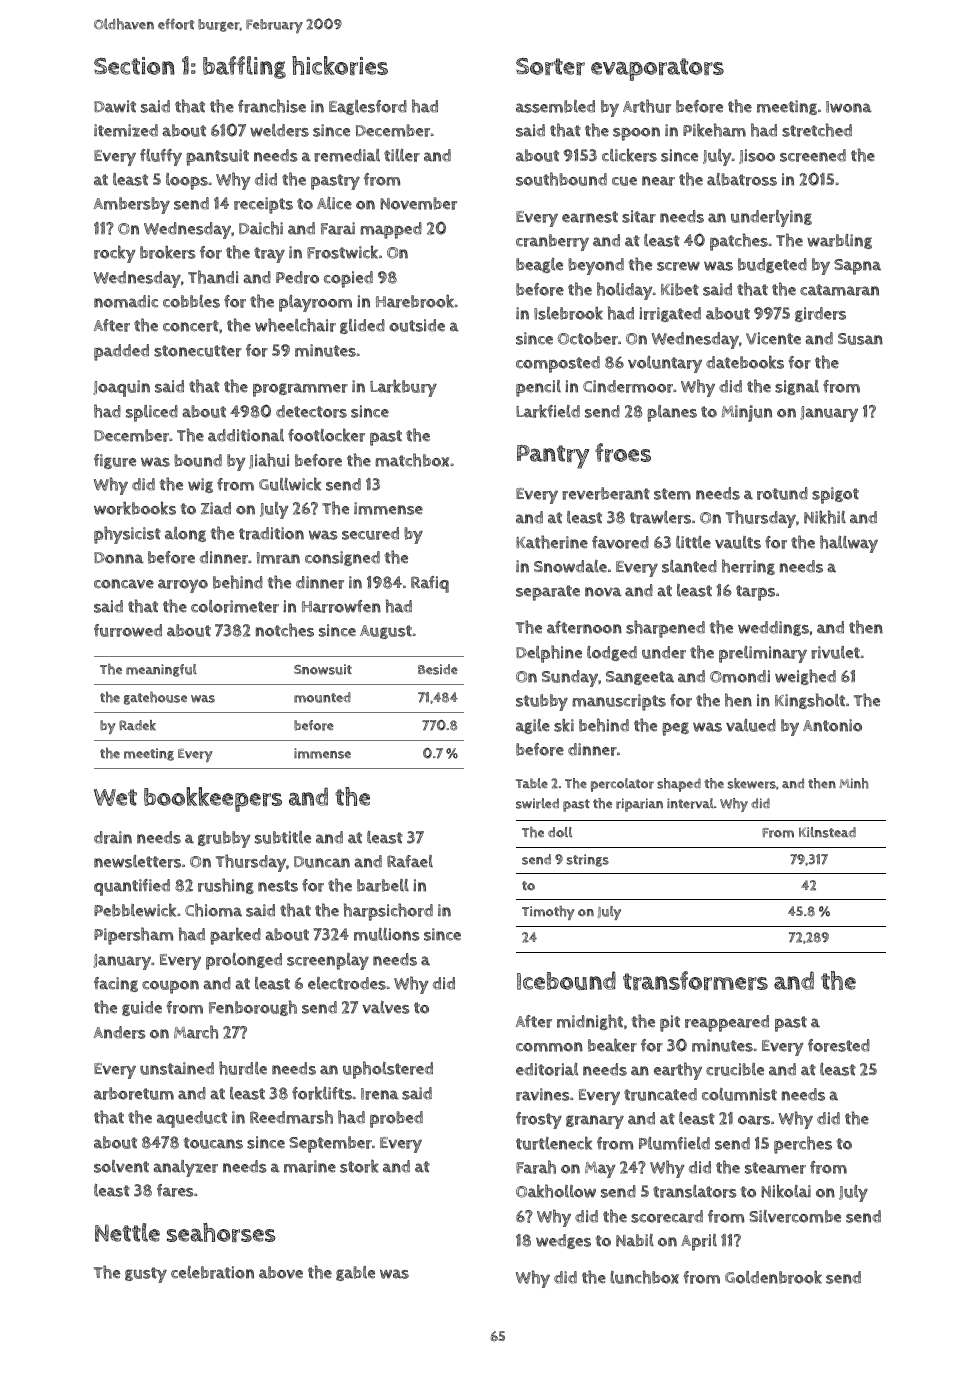 This screenshot has height=1392, width=980. I want to click on Section, so click(134, 66).
